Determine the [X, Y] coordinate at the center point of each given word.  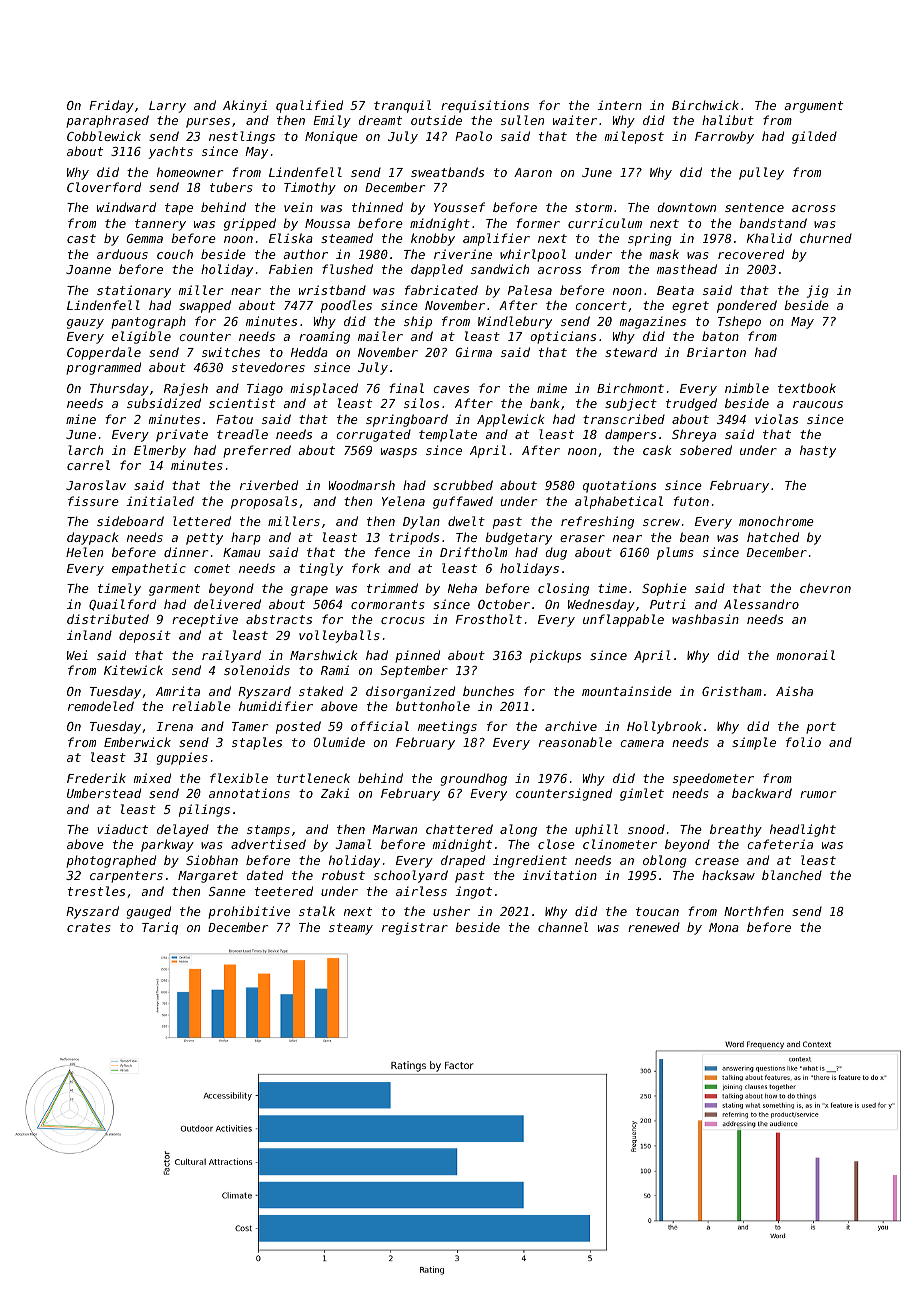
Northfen [754, 911]
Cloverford [104, 187]
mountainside [627, 691]
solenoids [257, 670]
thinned [377, 207]
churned [826, 238]
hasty [818, 451]
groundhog [474, 779]
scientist [242, 403]
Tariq [160, 928]
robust [343, 875]
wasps [399, 453]
